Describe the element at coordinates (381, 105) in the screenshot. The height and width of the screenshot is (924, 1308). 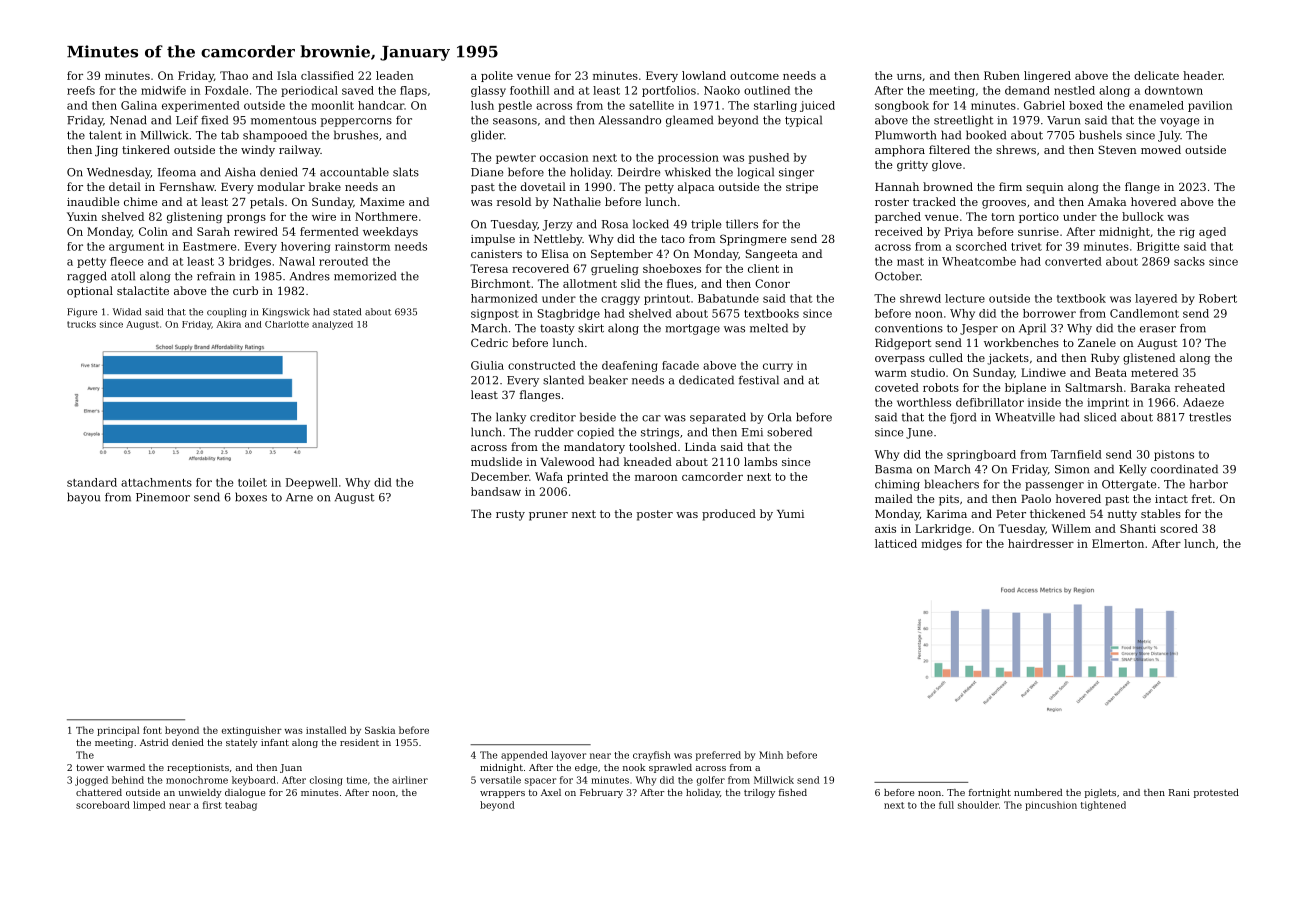
I see `handcar` at that location.
